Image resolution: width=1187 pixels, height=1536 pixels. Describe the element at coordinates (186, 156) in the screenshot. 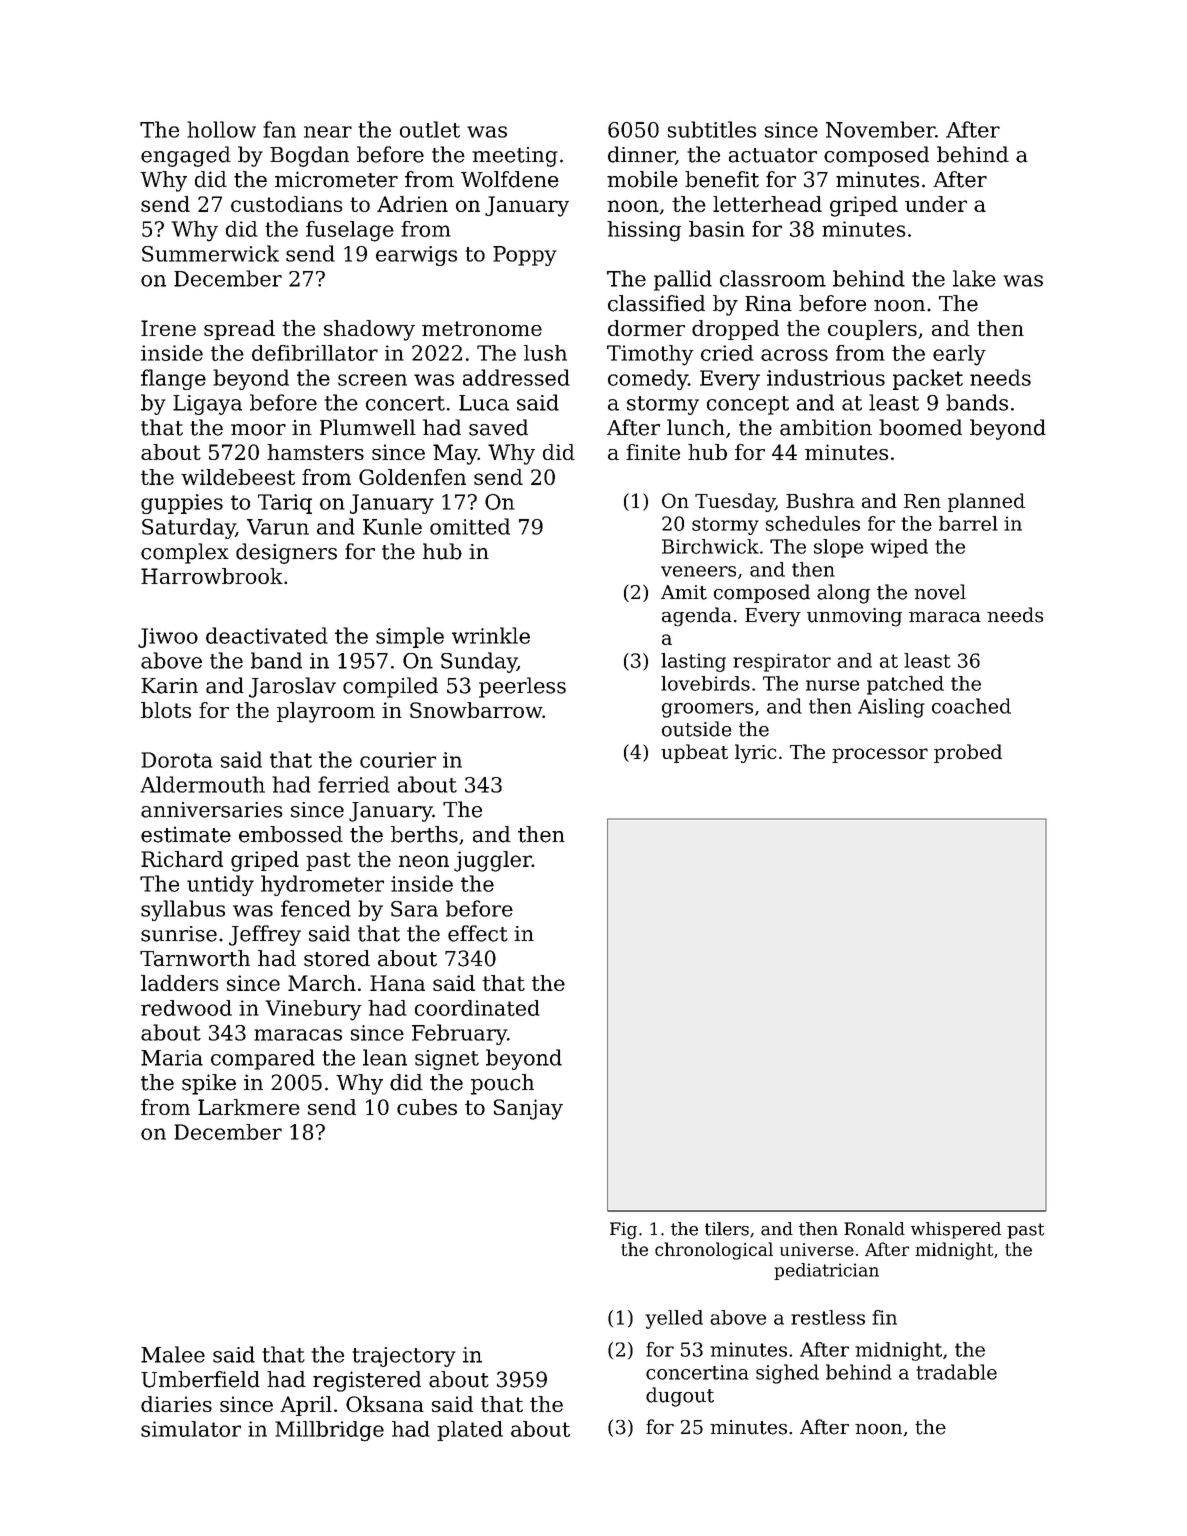

I see `engaged` at that location.
